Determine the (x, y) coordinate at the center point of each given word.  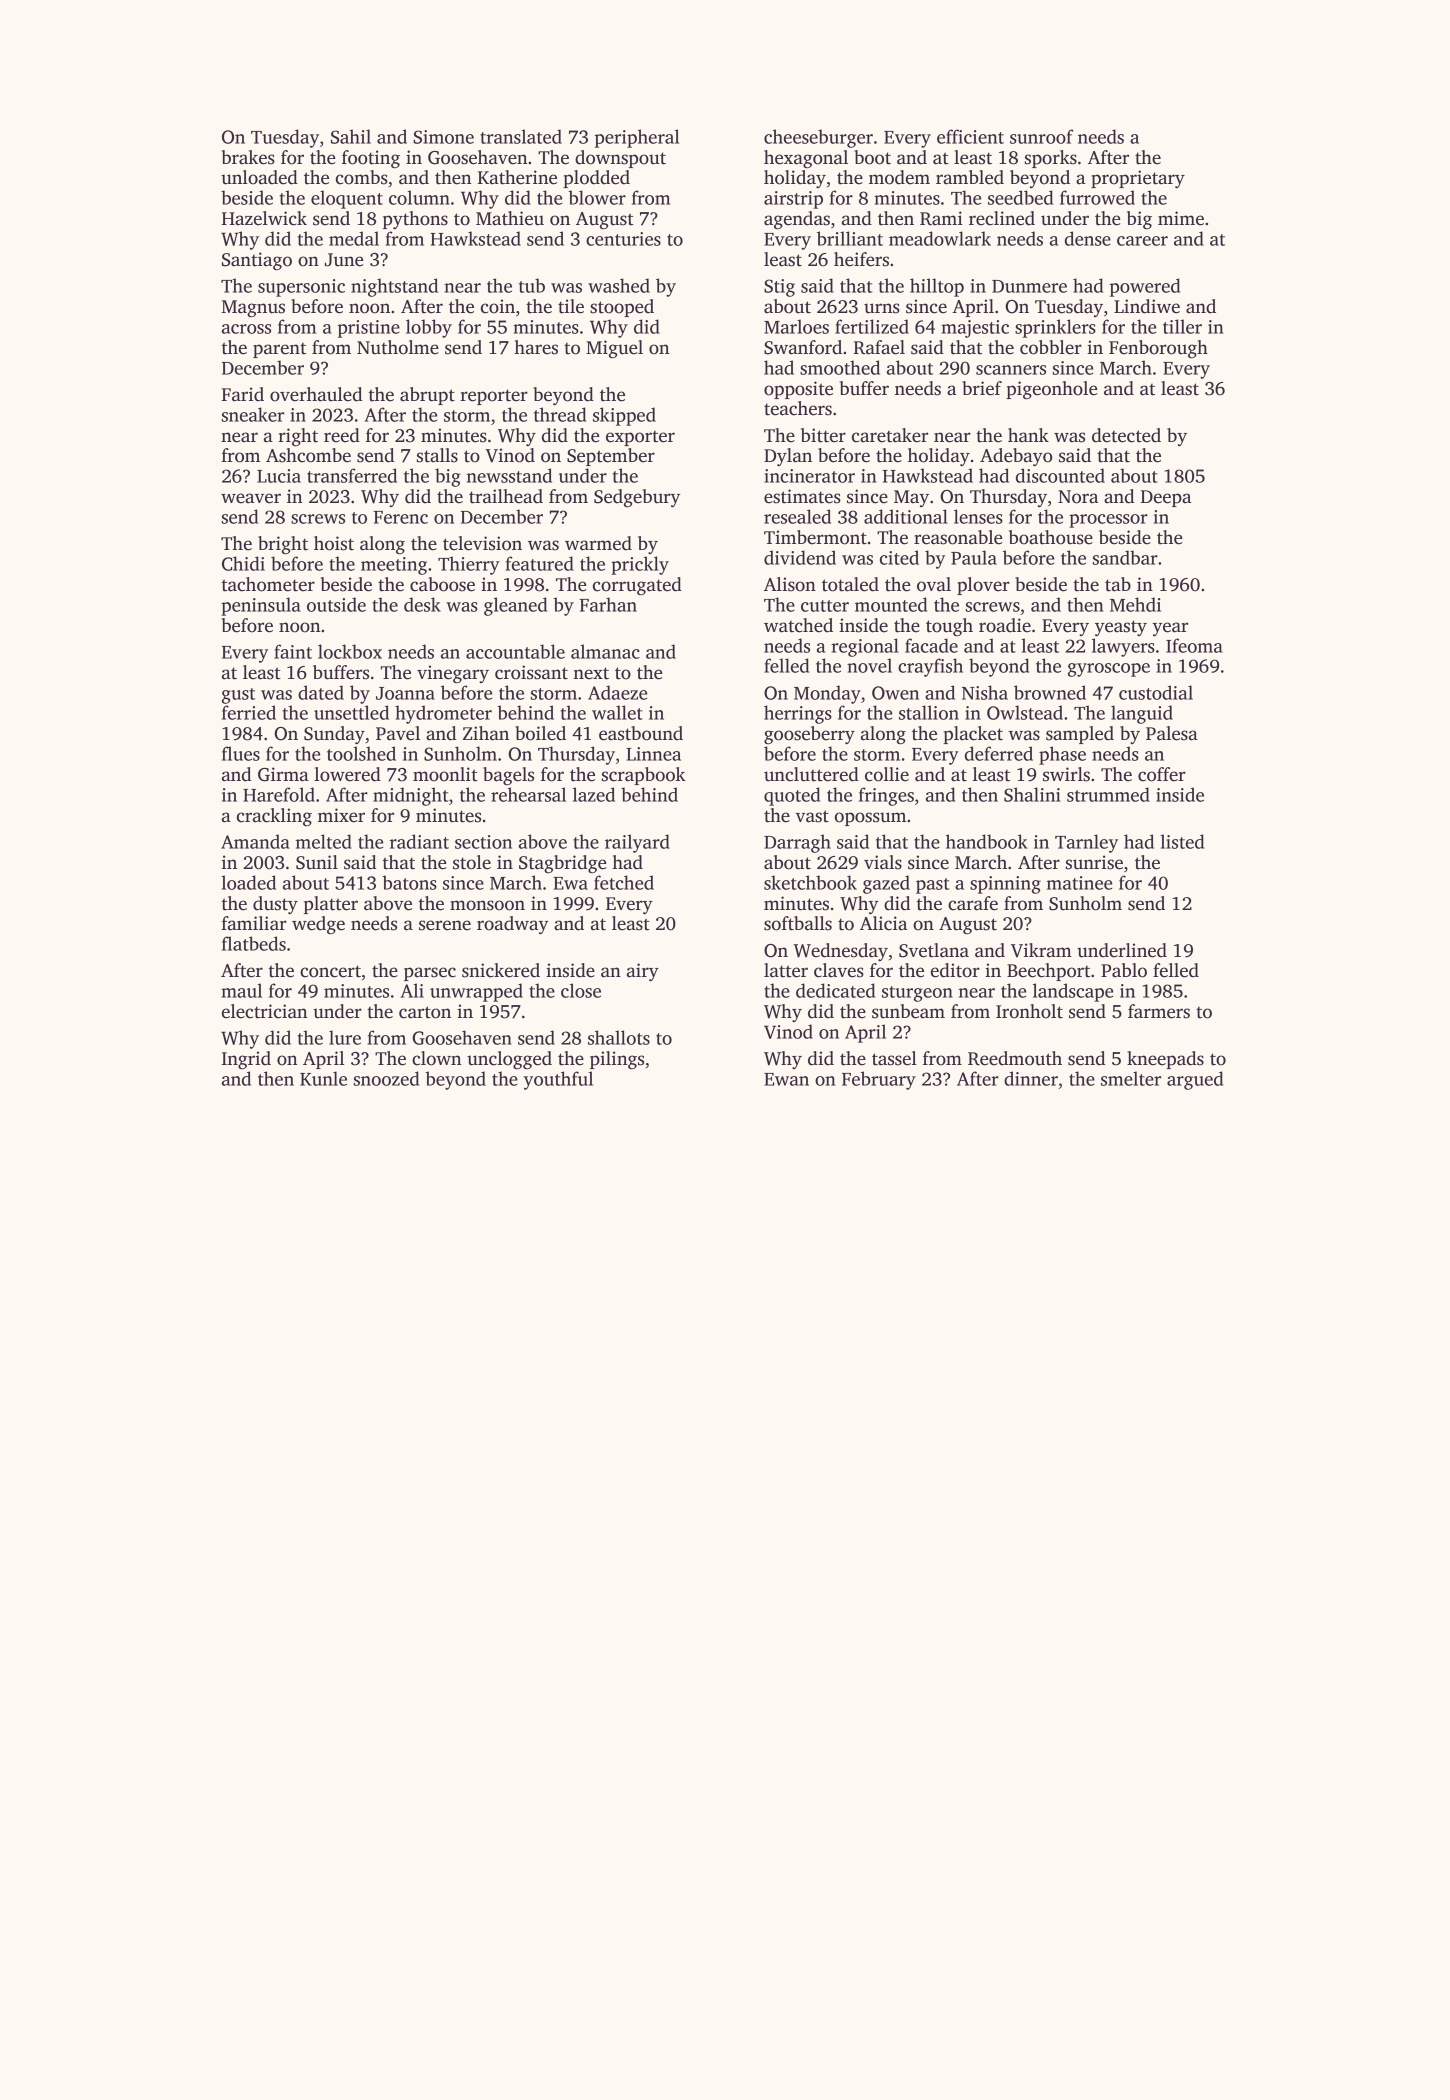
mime (1181, 218)
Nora (1078, 497)
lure (345, 1037)
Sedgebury (637, 498)
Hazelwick (264, 218)
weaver (251, 498)
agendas (797, 220)
